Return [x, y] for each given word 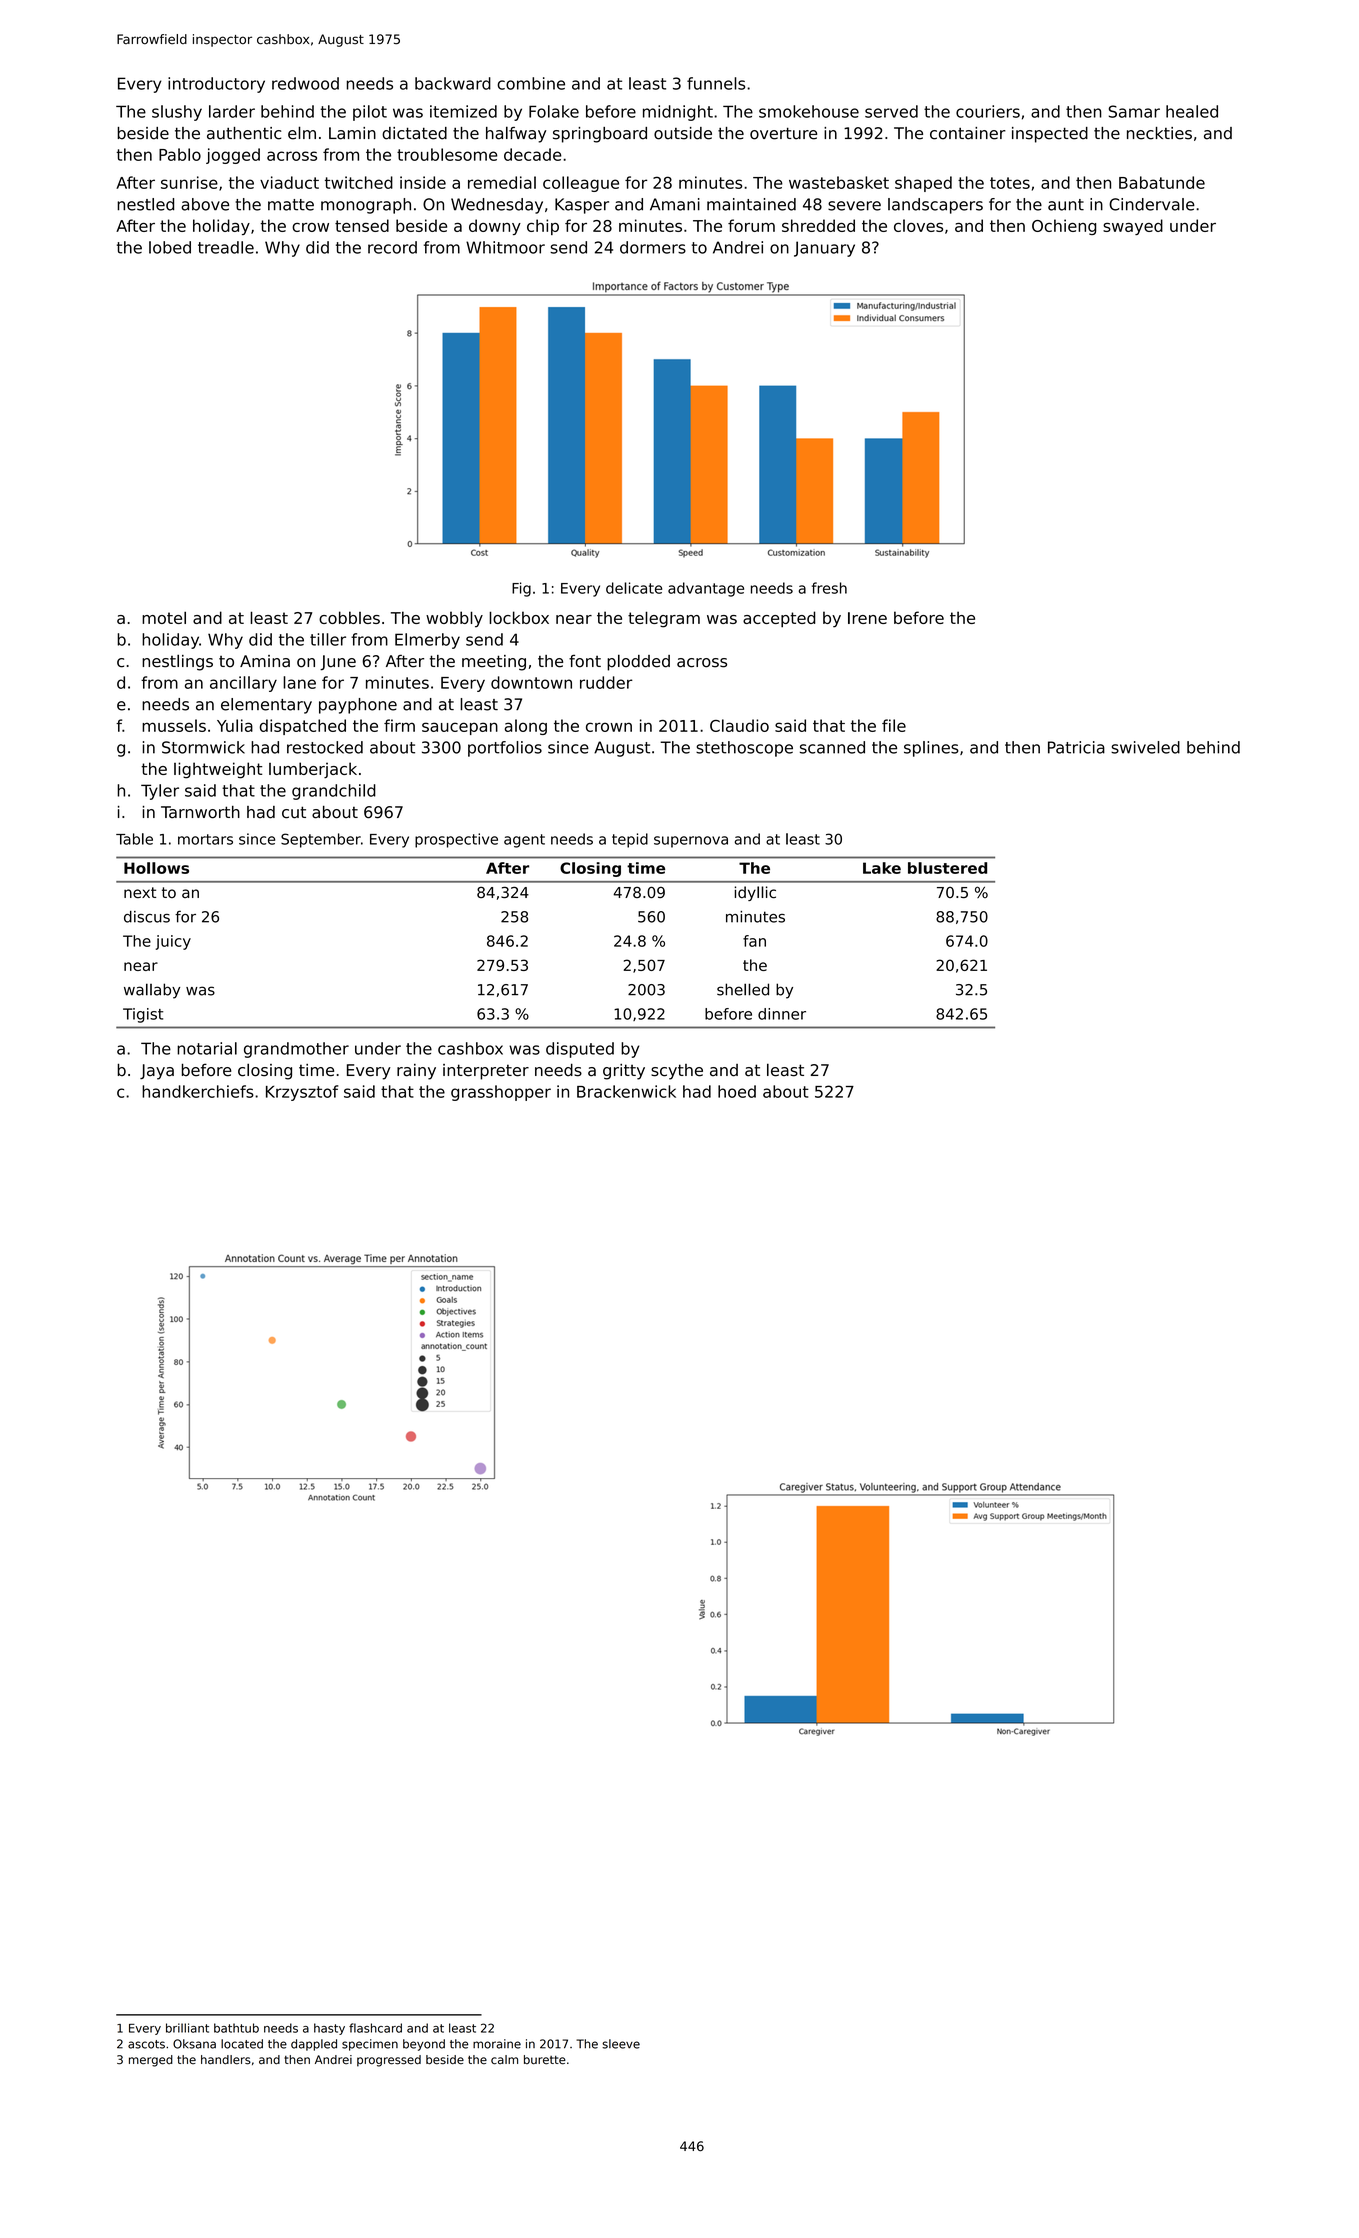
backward [453, 83]
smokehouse [809, 111]
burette [545, 2060]
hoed [737, 1091]
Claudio [739, 725]
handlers [226, 2060]
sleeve [621, 2044]
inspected [1050, 135]
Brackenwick [626, 1091]
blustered [947, 868]
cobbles [349, 617]
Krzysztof [302, 1093]
